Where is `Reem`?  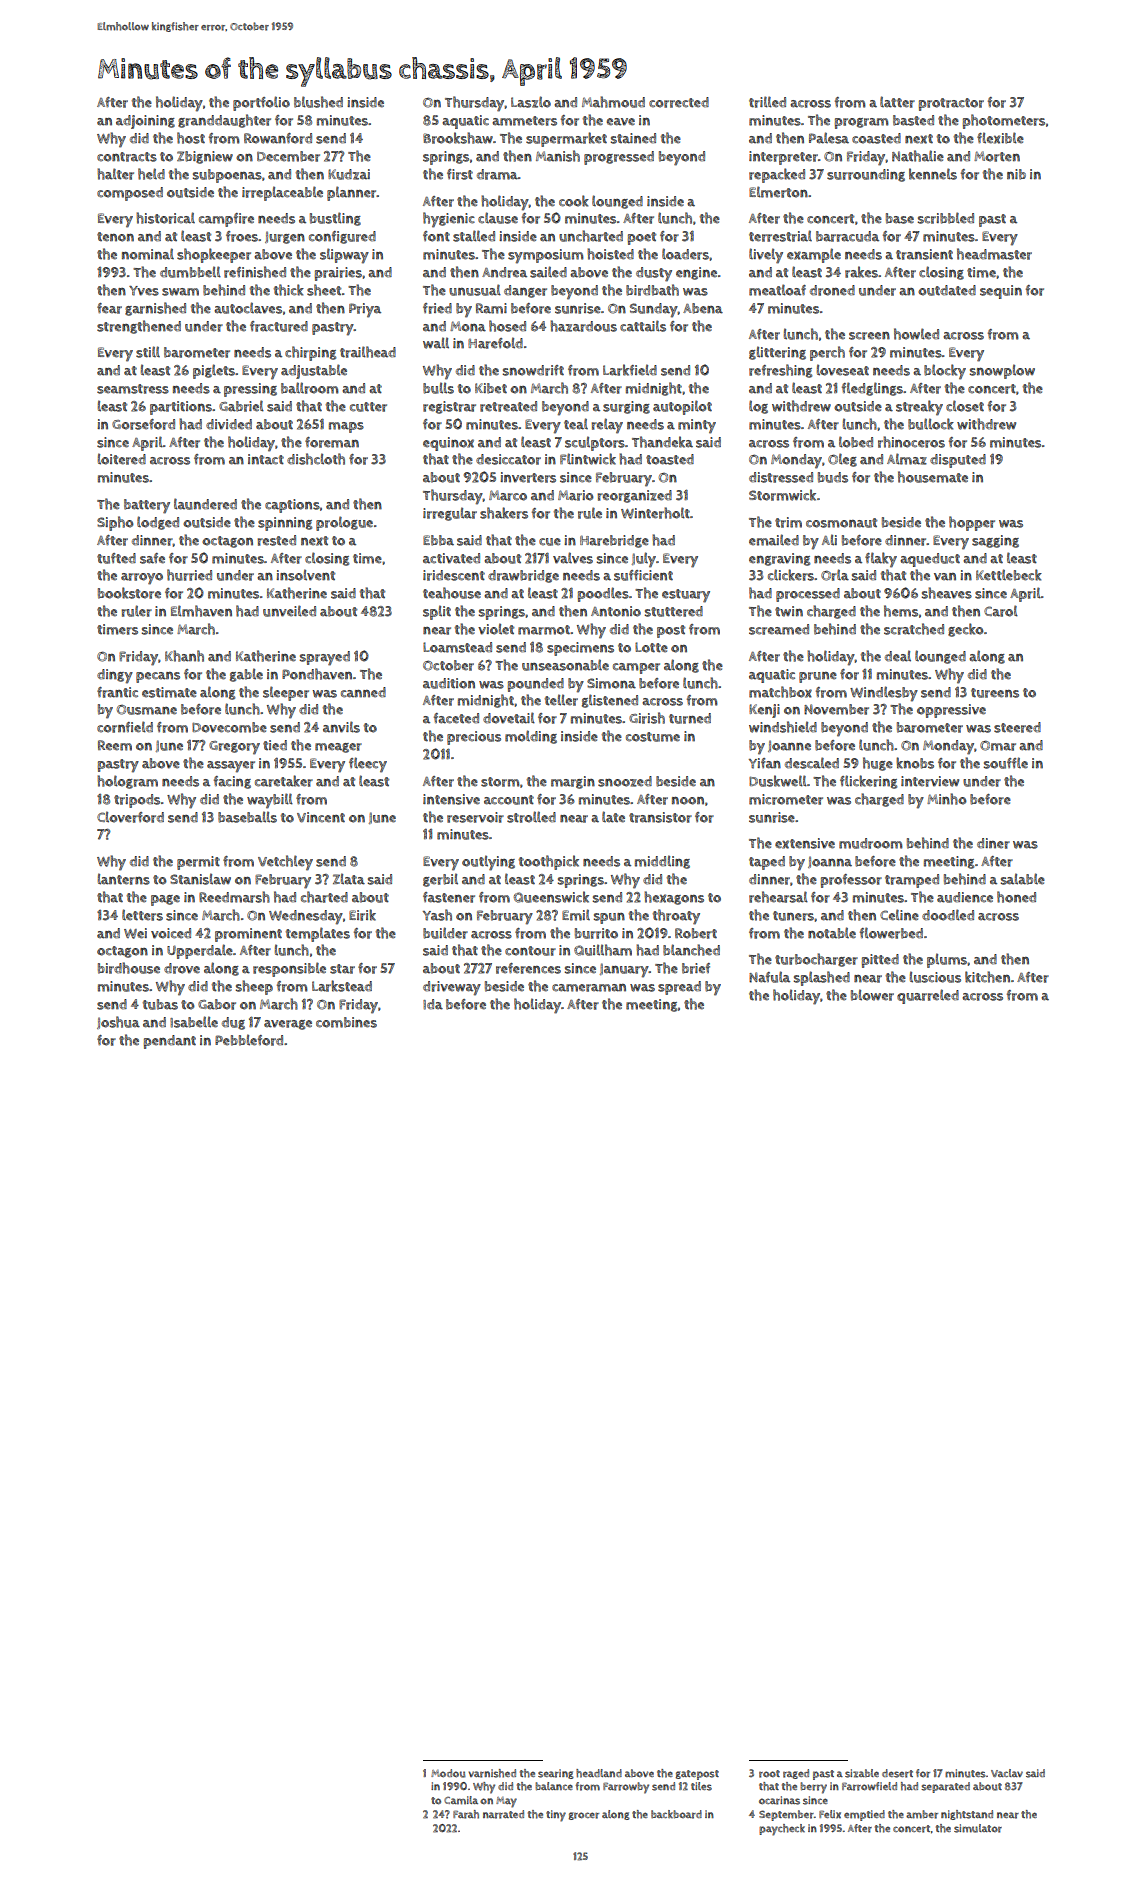 Reem is located at coordinates (115, 745).
